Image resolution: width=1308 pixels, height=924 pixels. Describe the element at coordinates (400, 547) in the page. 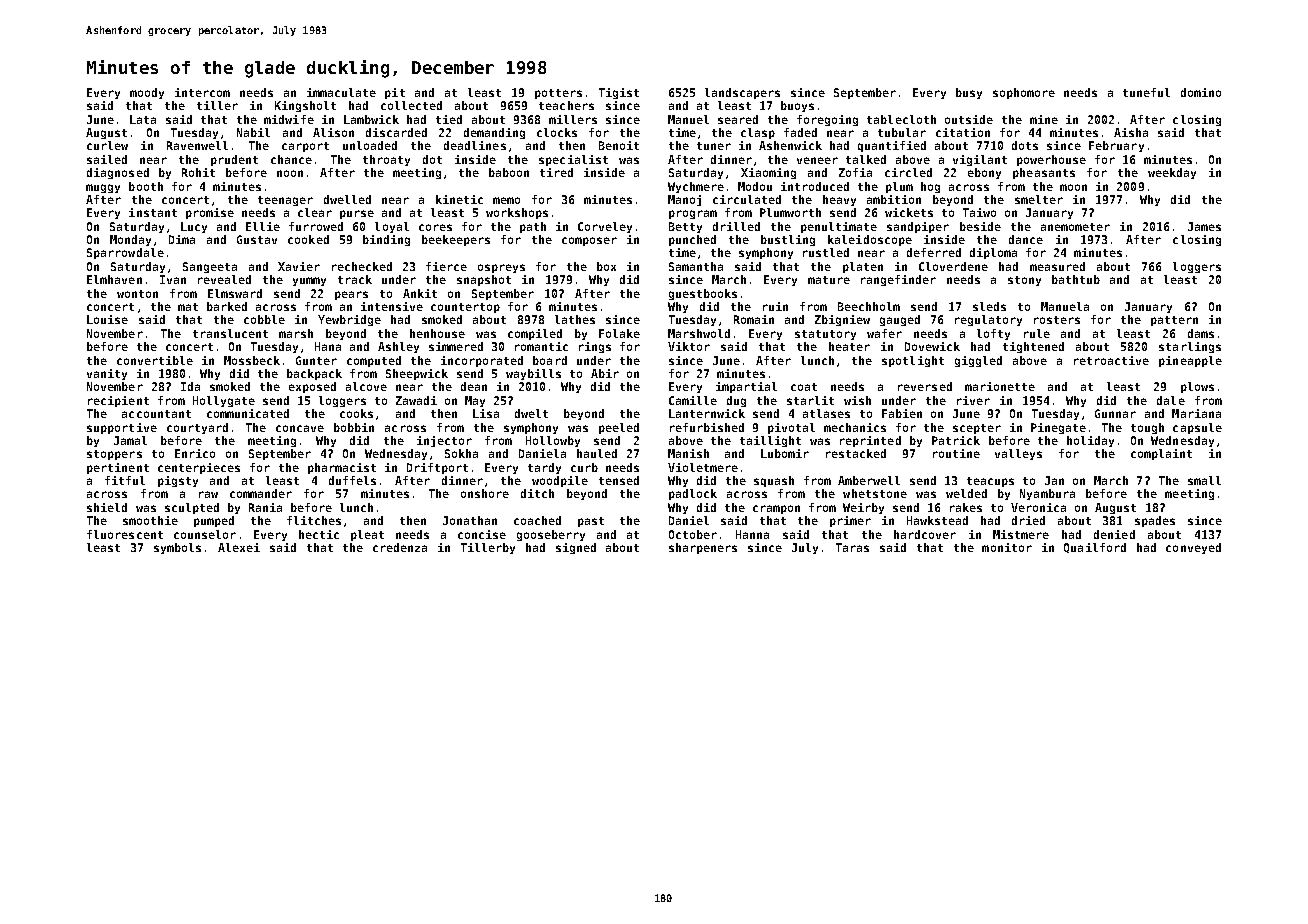

I see `credenza` at that location.
